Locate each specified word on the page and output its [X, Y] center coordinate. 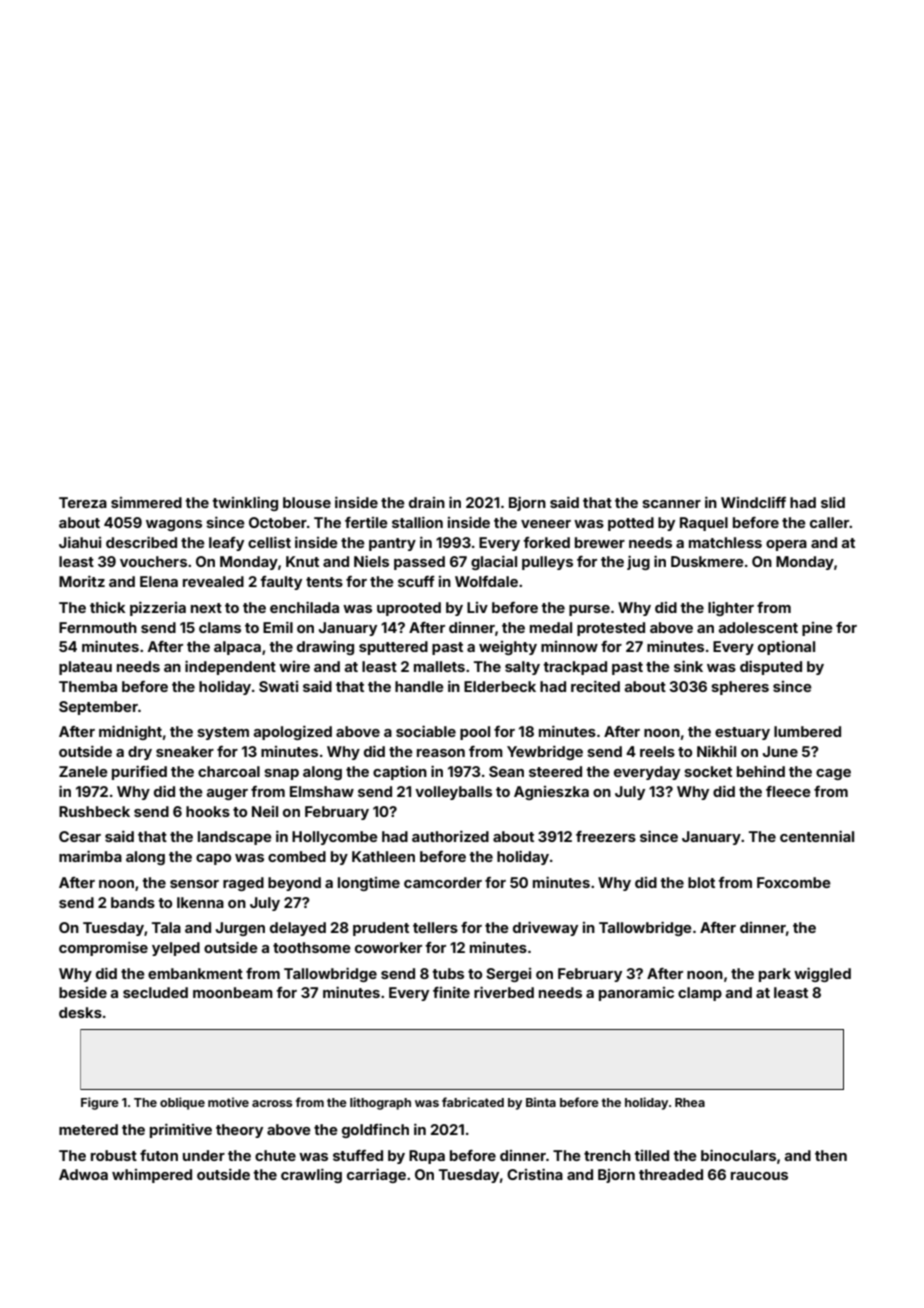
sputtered [393, 648]
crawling [311, 1175]
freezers [606, 836]
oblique [182, 1103]
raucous [759, 1176]
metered [88, 1129]
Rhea [690, 1102]
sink [688, 666]
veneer [546, 524]
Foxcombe [794, 882]
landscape [235, 838]
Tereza [83, 502]
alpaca [237, 648]
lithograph [380, 1103]
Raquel [704, 524]
